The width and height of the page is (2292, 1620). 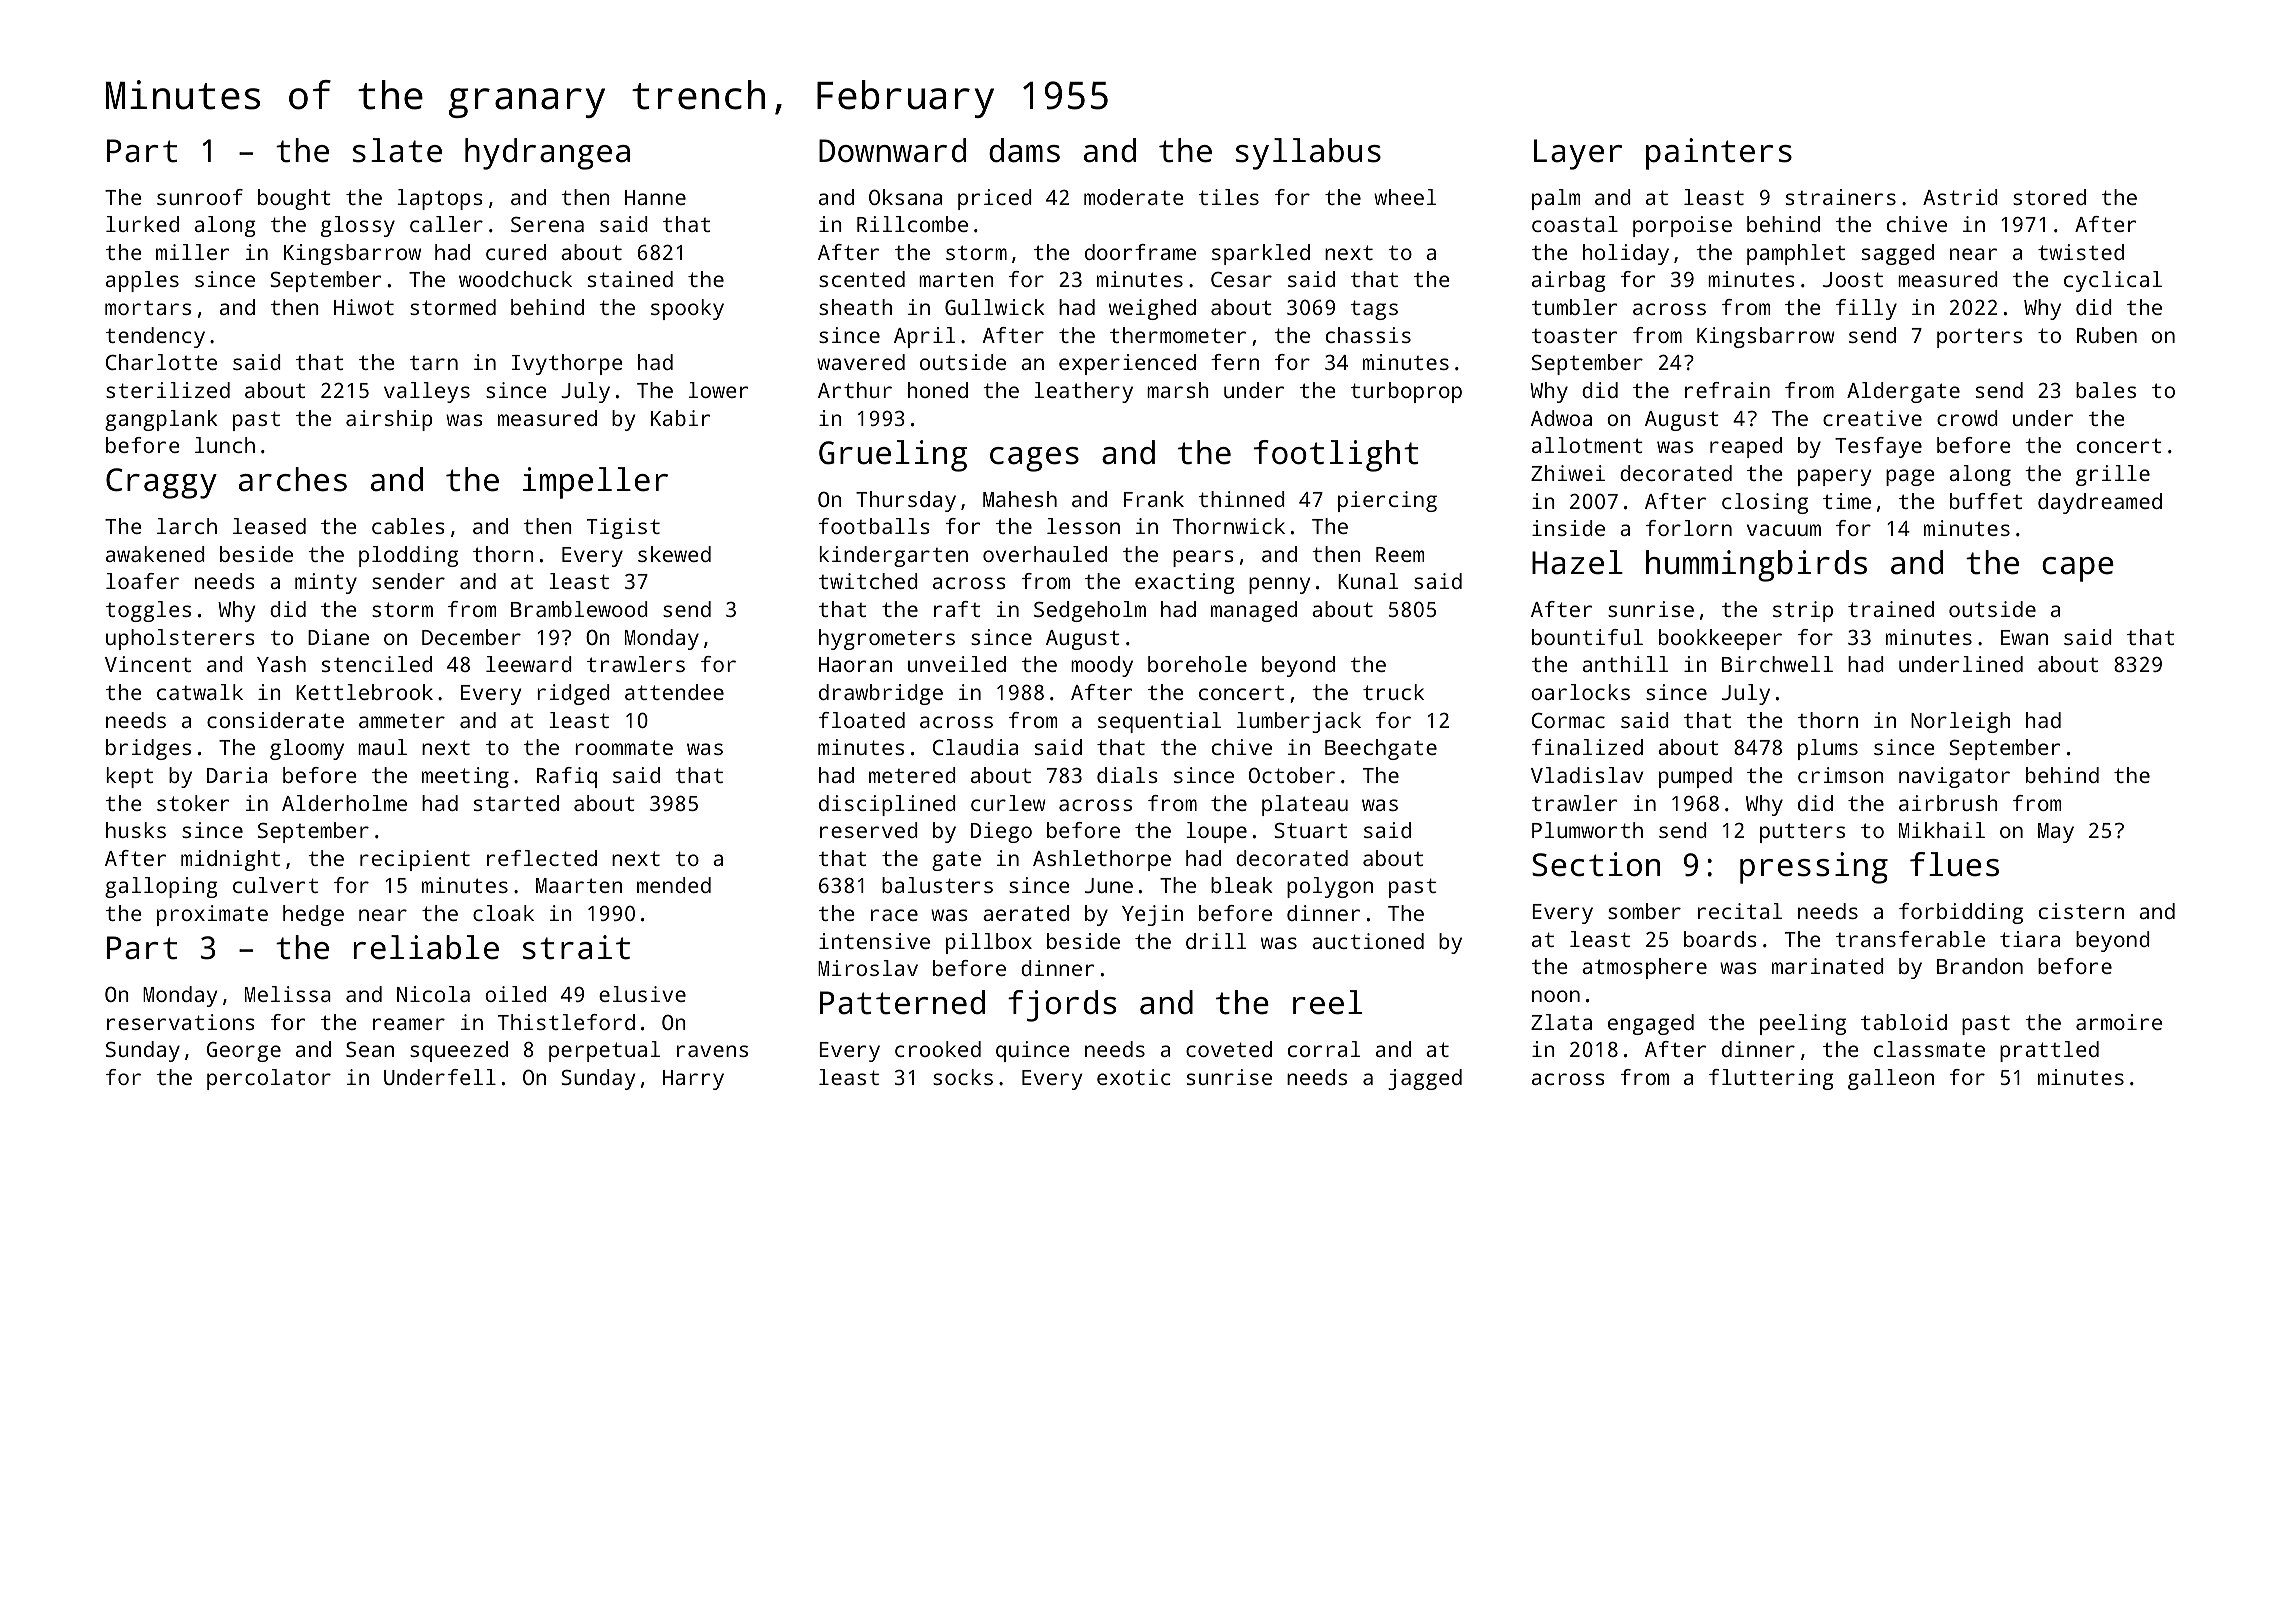 What do you see at coordinates (397, 150) in the page?
I see `slate` at bounding box center [397, 150].
